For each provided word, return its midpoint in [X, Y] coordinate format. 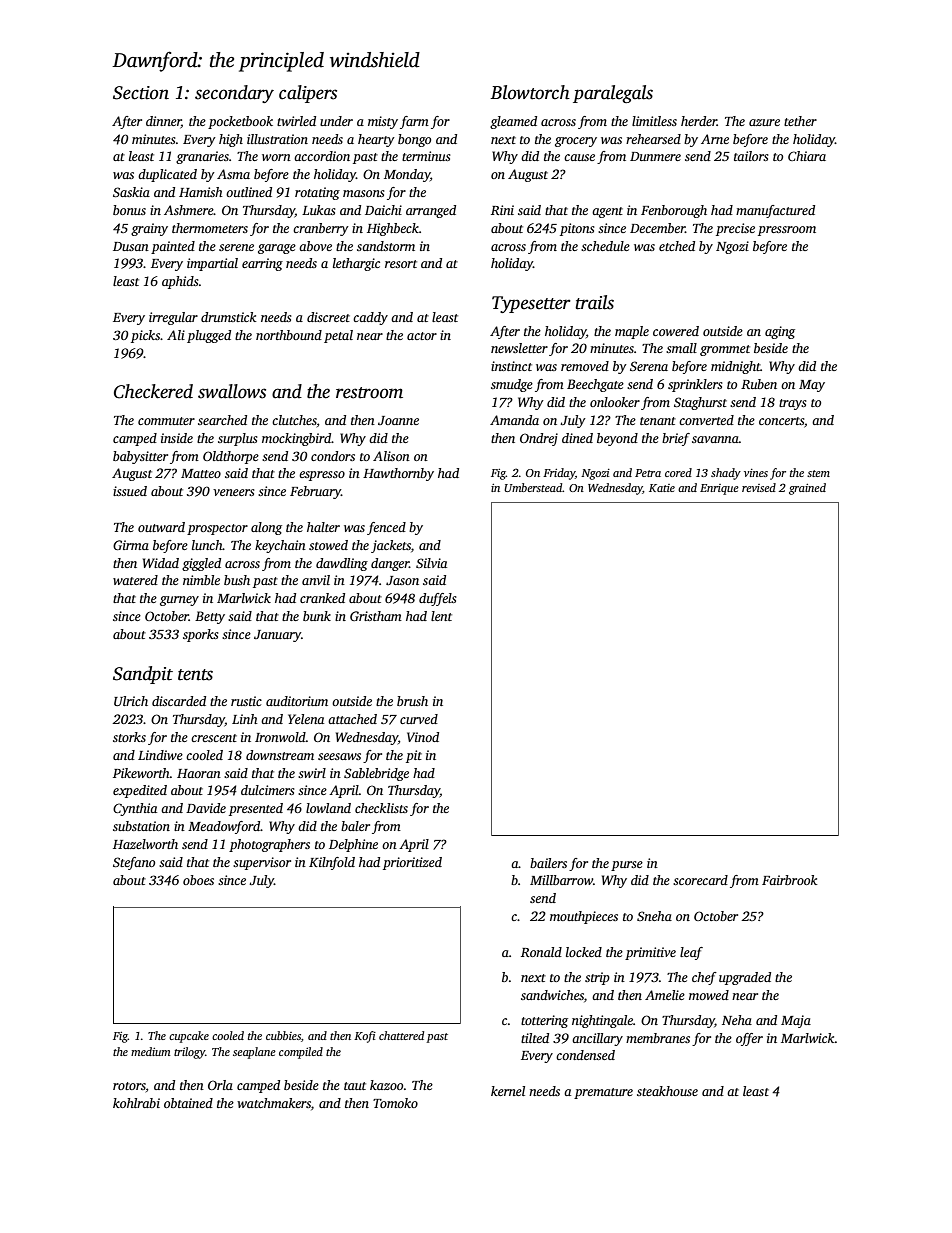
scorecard [700, 880]
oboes [198, 880]
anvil [316, 580]
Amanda [514, 420]
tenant [658, 421]
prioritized [412, 863]
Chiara [807, 156]
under [336, 121]
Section [141, 93]
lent [441, 616]
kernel [508, 1091]
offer [749, 1039]
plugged [209, 336]
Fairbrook [790, 880]
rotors [129, 1087]
